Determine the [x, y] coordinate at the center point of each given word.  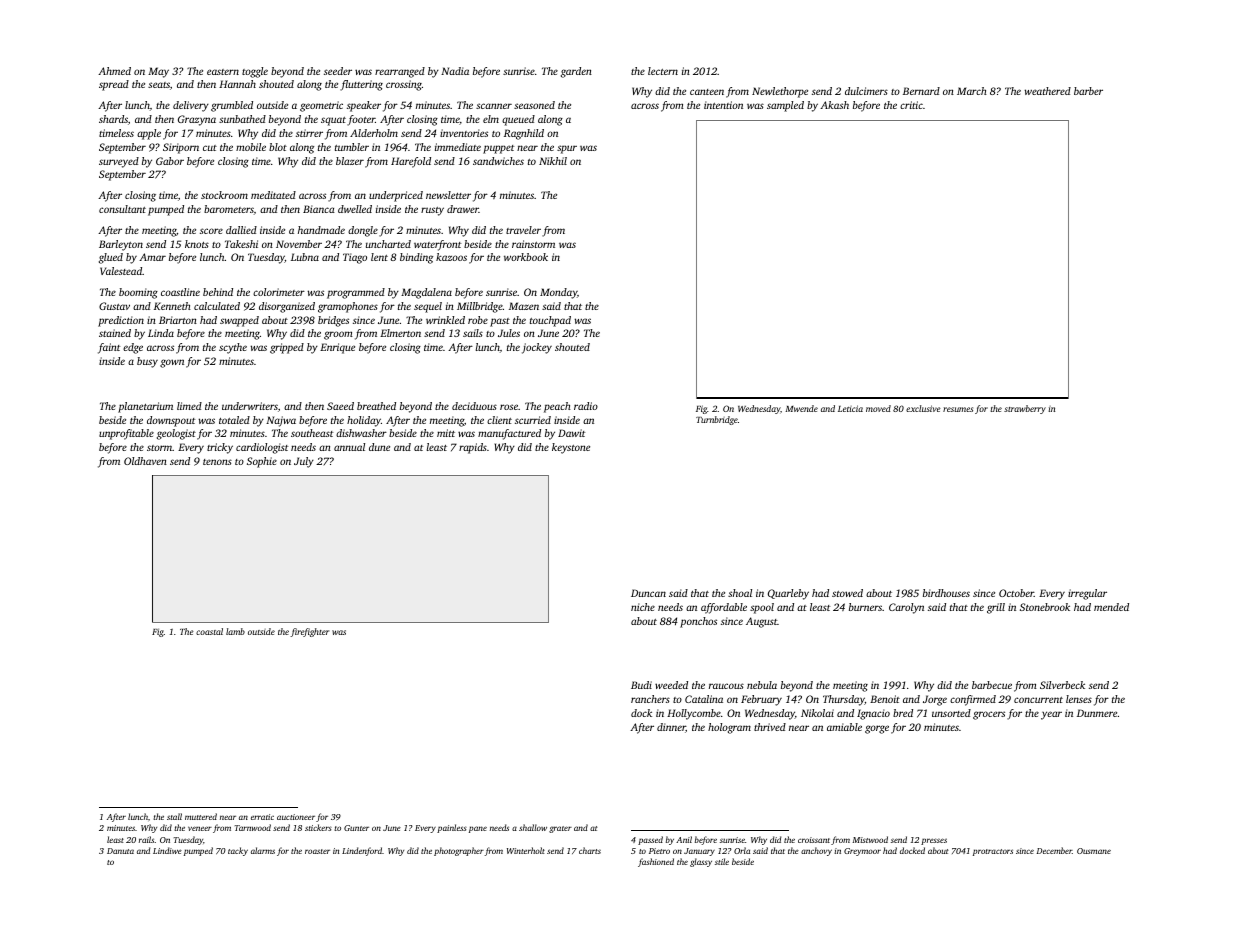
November [299, 244]
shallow [533, 827]
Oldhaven [145, 461]
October [1016, 593]
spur [567, 149]
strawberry [1025, 409]
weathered [1048, 91]
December [1054, 850]
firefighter [309, 632]
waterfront [437, 245]
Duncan [648, 593]
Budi [641, 685]
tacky [238, 851]
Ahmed [114, 71]
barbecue [992, 685]
